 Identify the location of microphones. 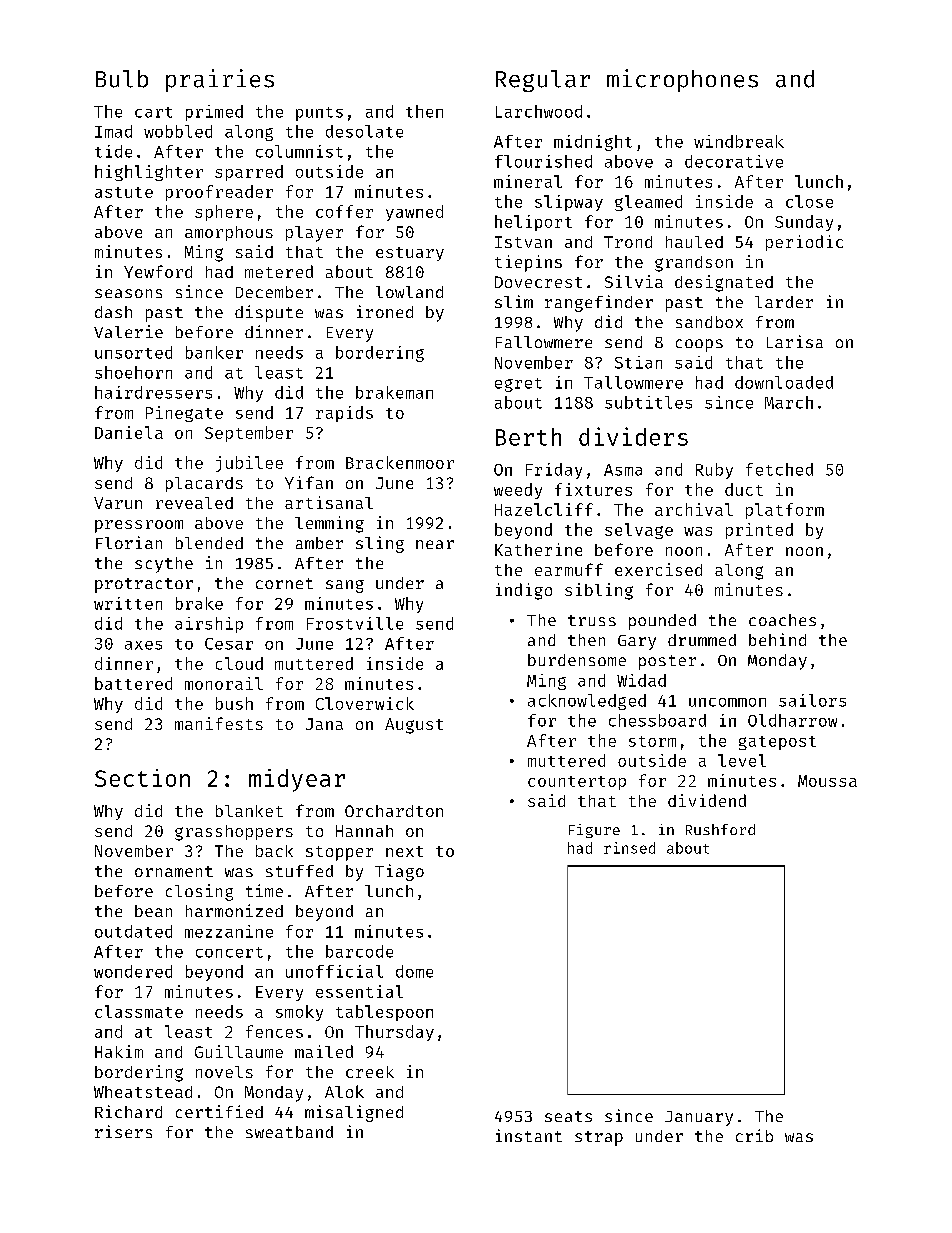
(682, 80).
